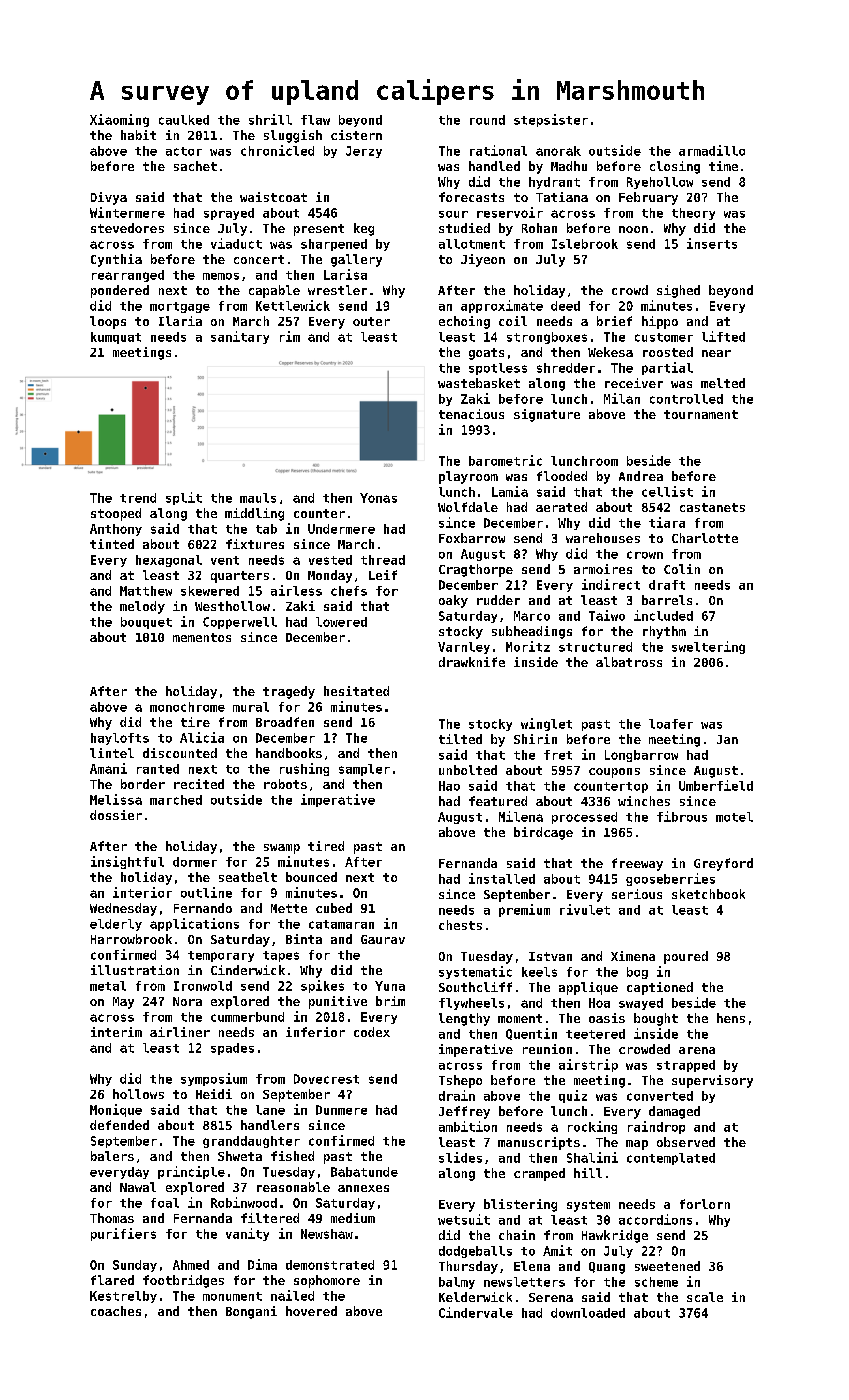 The width and height of the image is (849, 1400). What do you see at coordinates (270, 119) in the image?
I see `shrill` at bounding box center [270, 119].
